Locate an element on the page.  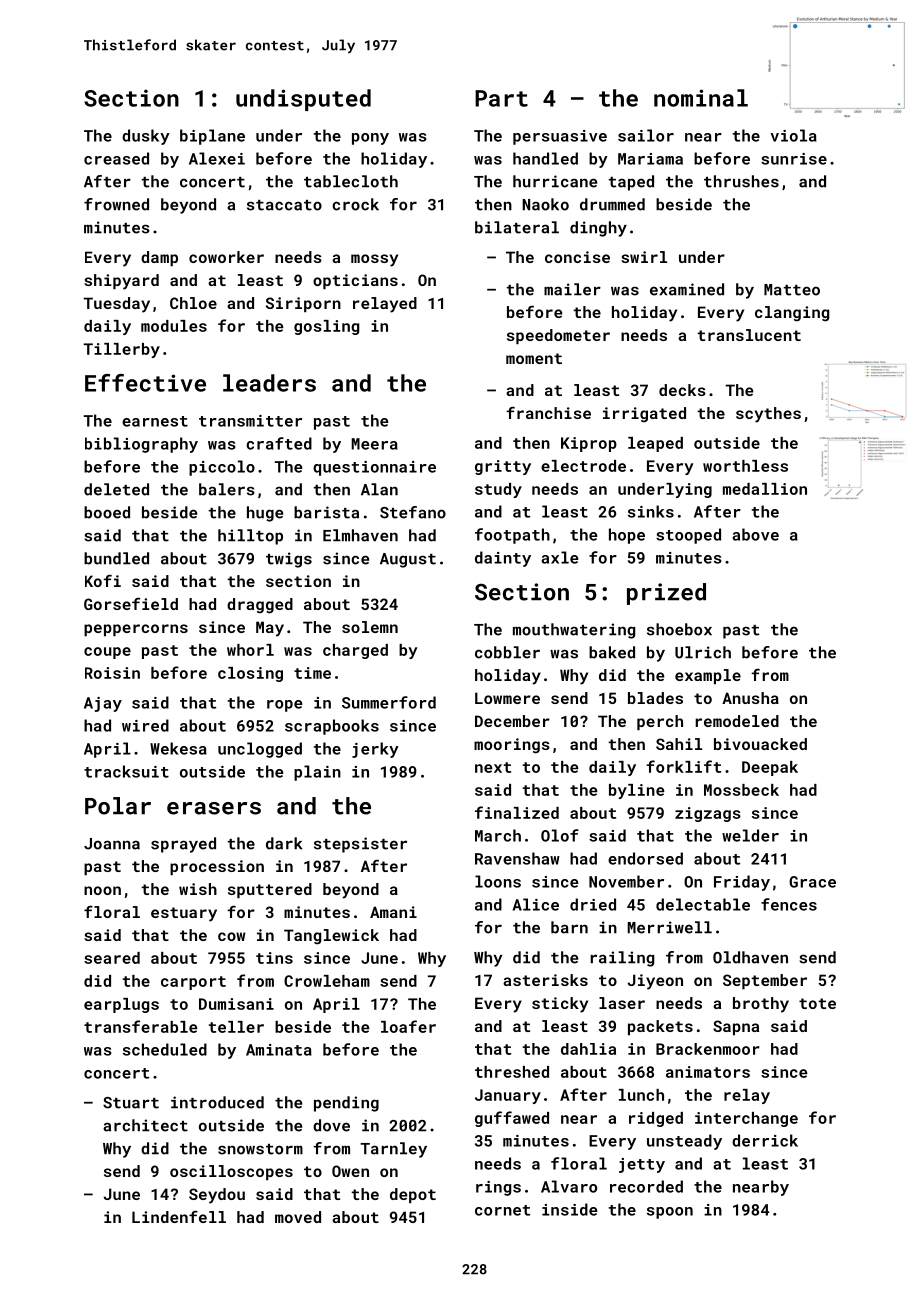
Alexei is located at coordinates (217, 158).
